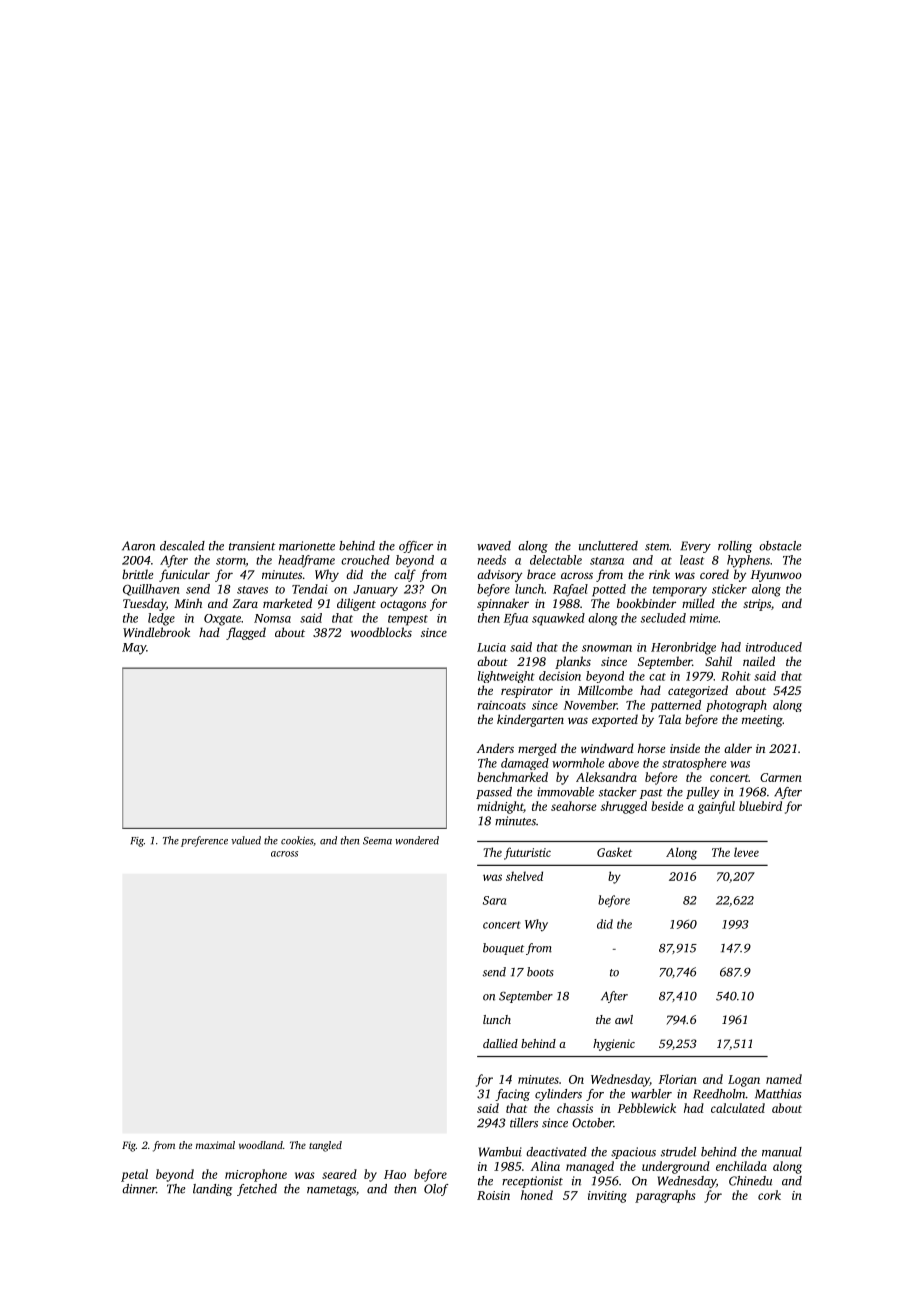 The image size is (924, 1308). What do you see at coordinates (494, 900) in the page?
I see `Sara` at bounding box center [494, 900].
